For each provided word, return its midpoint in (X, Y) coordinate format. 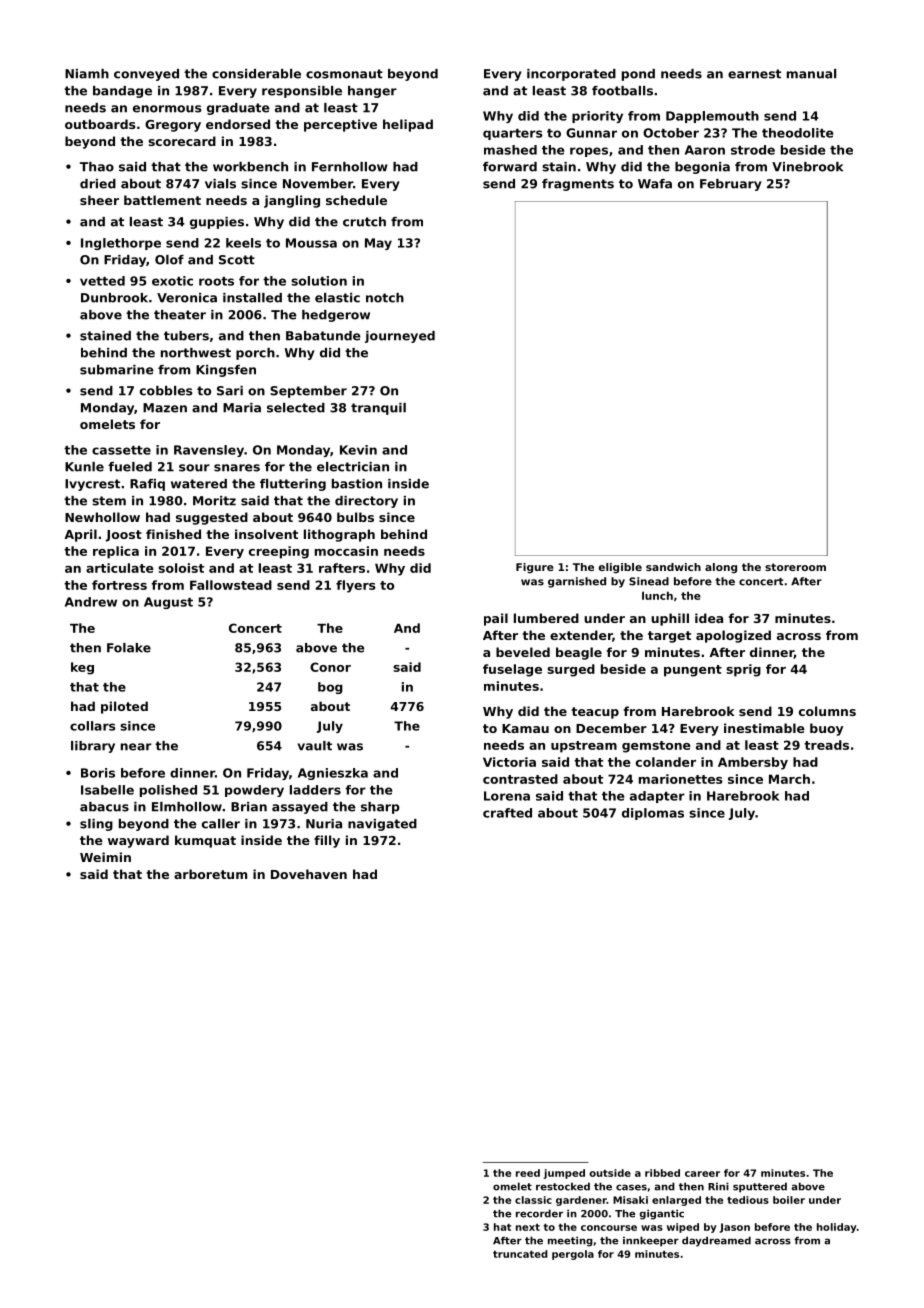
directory (366, 502)
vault (315, 746)
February (731, 185)
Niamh (87, 74)
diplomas (653, 814)
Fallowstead (231, 585)
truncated (520, 1254)
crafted (507, 813)
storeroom (795, 567)
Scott (237, 260)
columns (827, 711)
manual (811, 74)
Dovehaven (309, 874)
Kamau (525, 728)
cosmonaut (344, 74)
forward (510, 167)
